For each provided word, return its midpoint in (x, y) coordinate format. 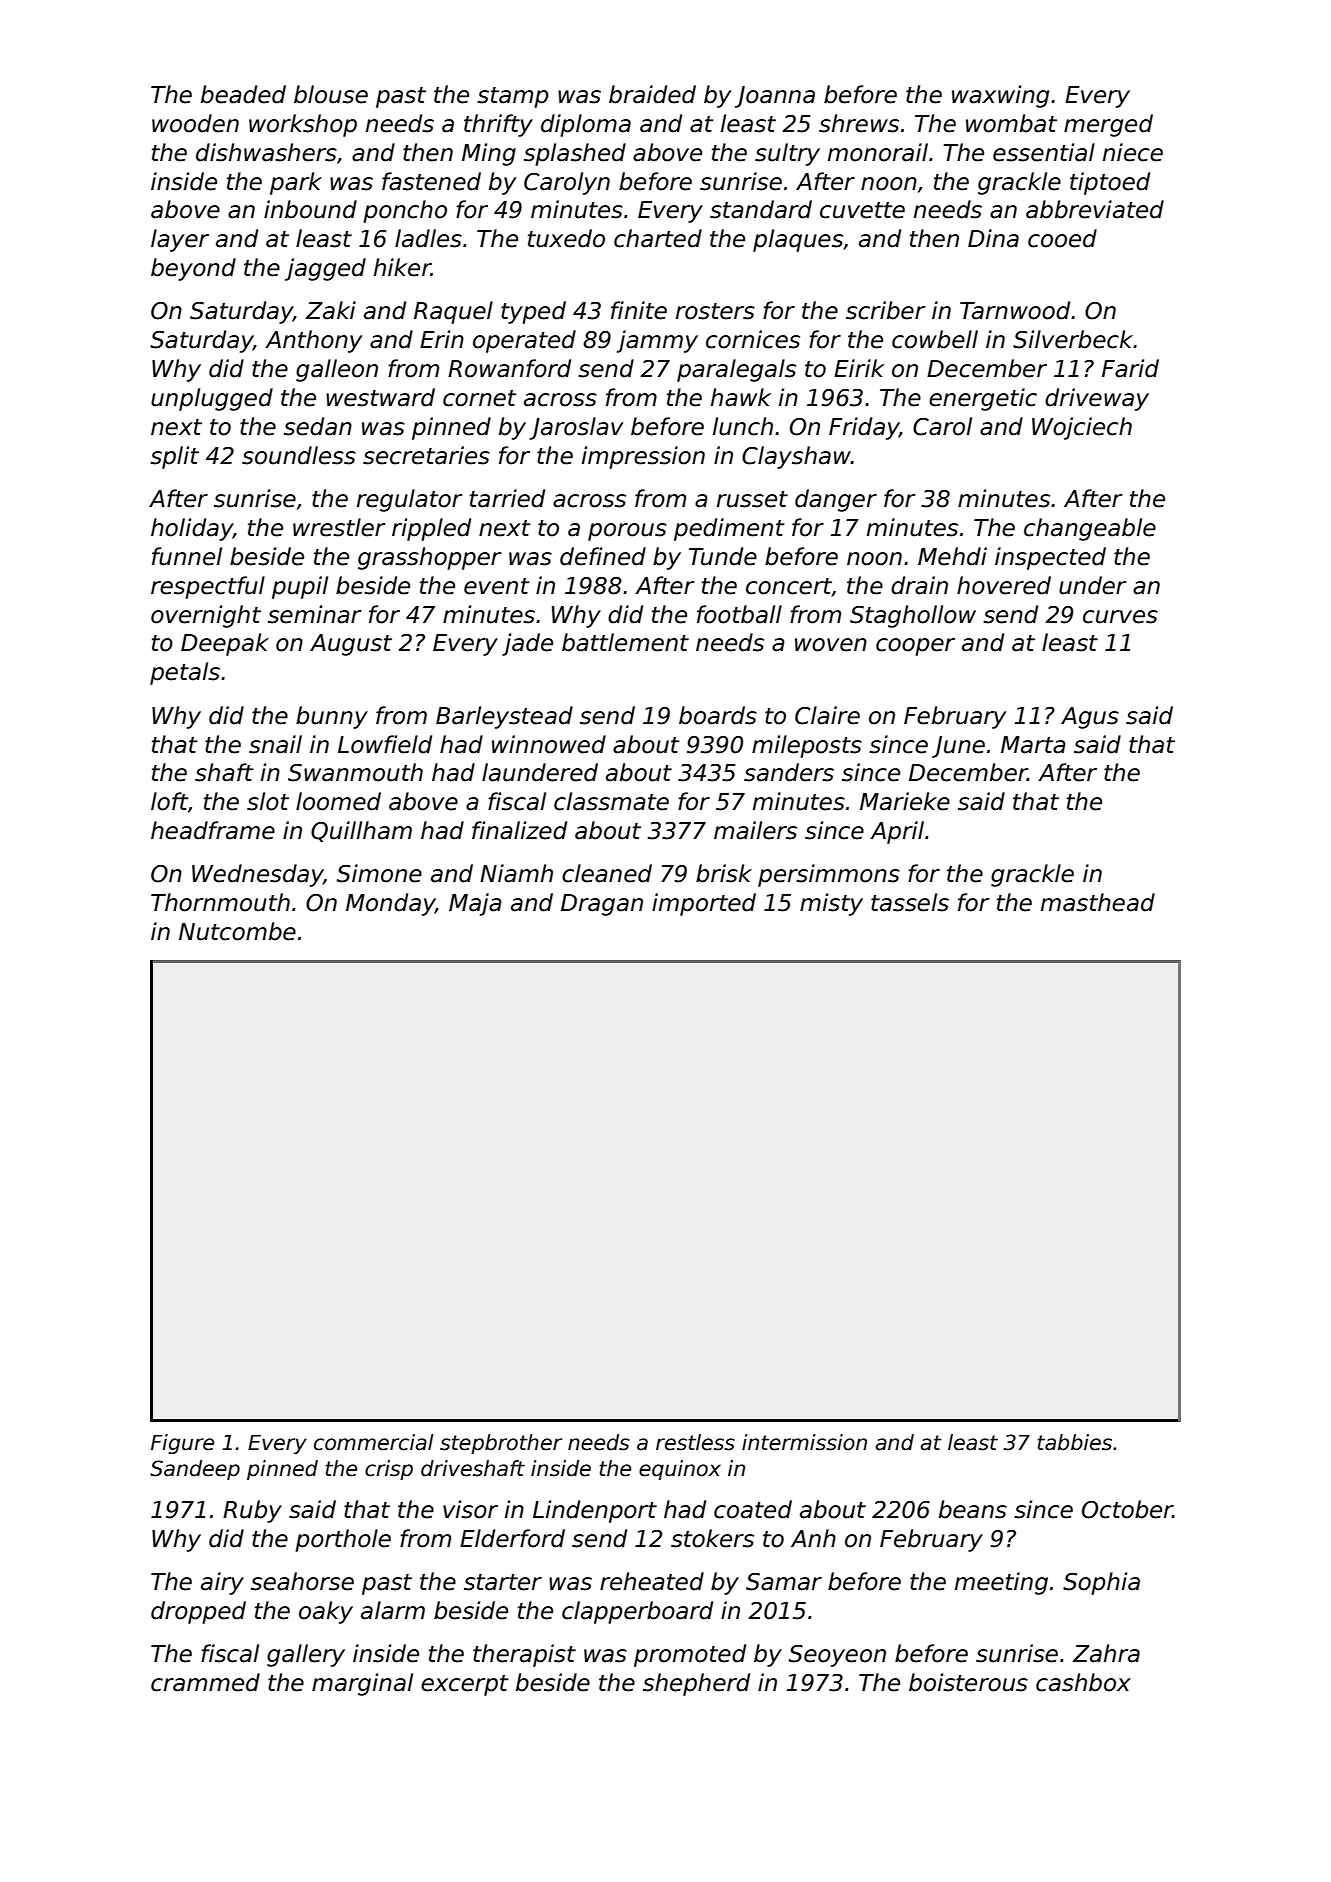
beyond (193, 269)
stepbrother (501, 1444)
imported (704, 904)
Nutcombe (237, 931)
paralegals (736, 370)
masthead (1098, 902)
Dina (993, 238)
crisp (389, 1470)
